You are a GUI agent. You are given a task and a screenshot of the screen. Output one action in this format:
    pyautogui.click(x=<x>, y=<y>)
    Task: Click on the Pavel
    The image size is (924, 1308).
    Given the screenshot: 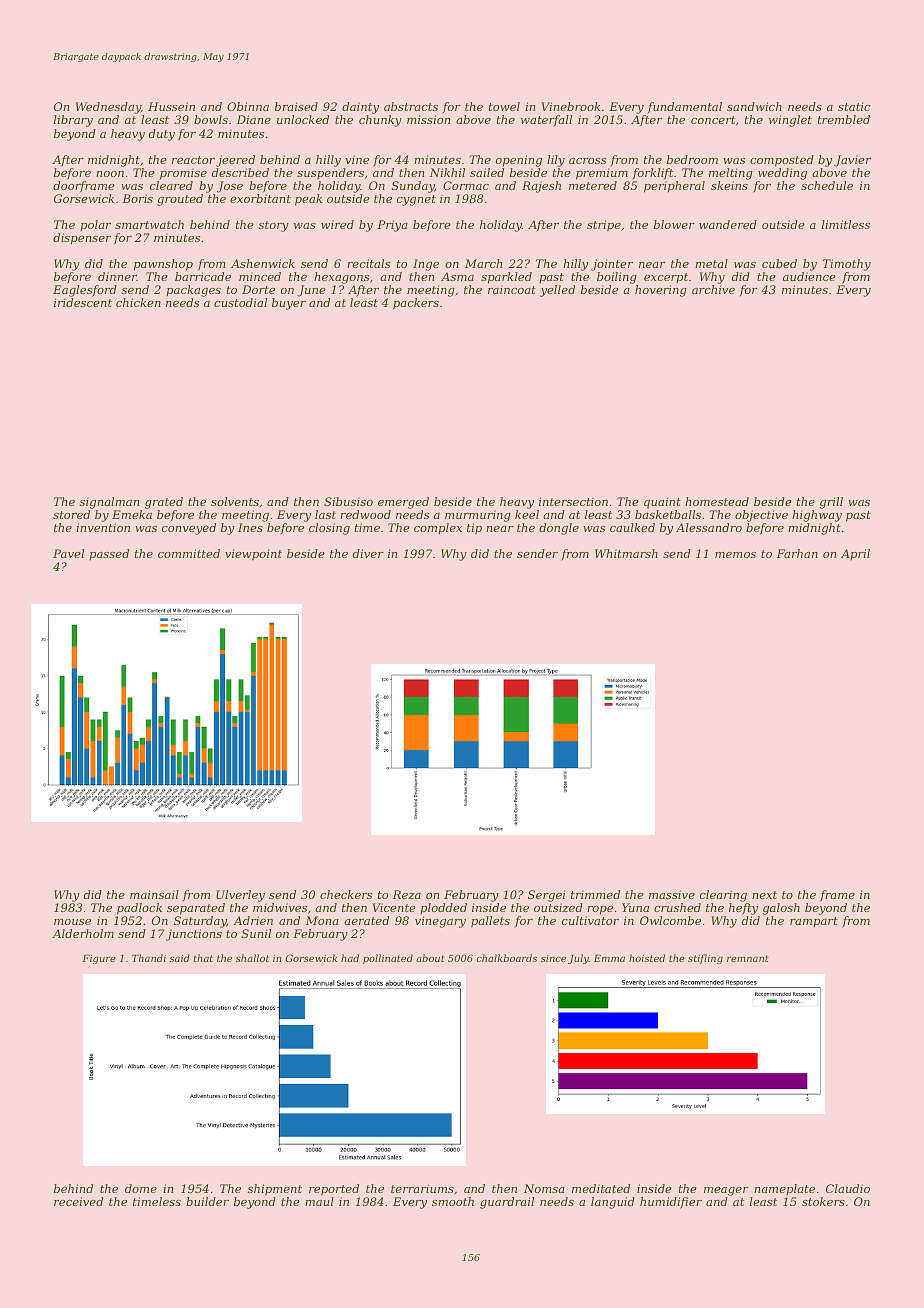 What is the action you would take?
    pyautogui.click(x=68, y=553)
